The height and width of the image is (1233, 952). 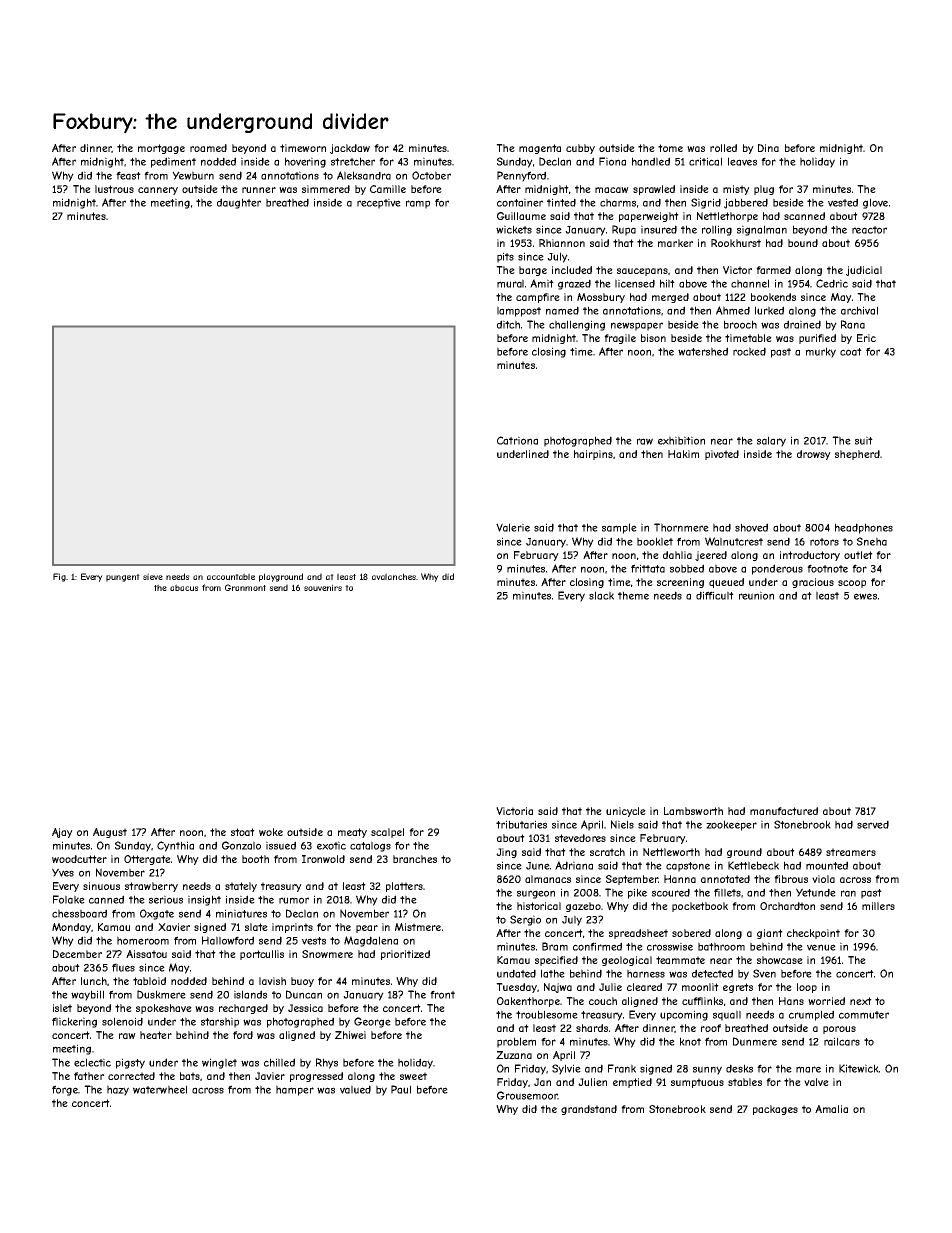 What do you see at coordinates (540, 149) in the image?
I see `magenta` at bounding box center [540, 149].
